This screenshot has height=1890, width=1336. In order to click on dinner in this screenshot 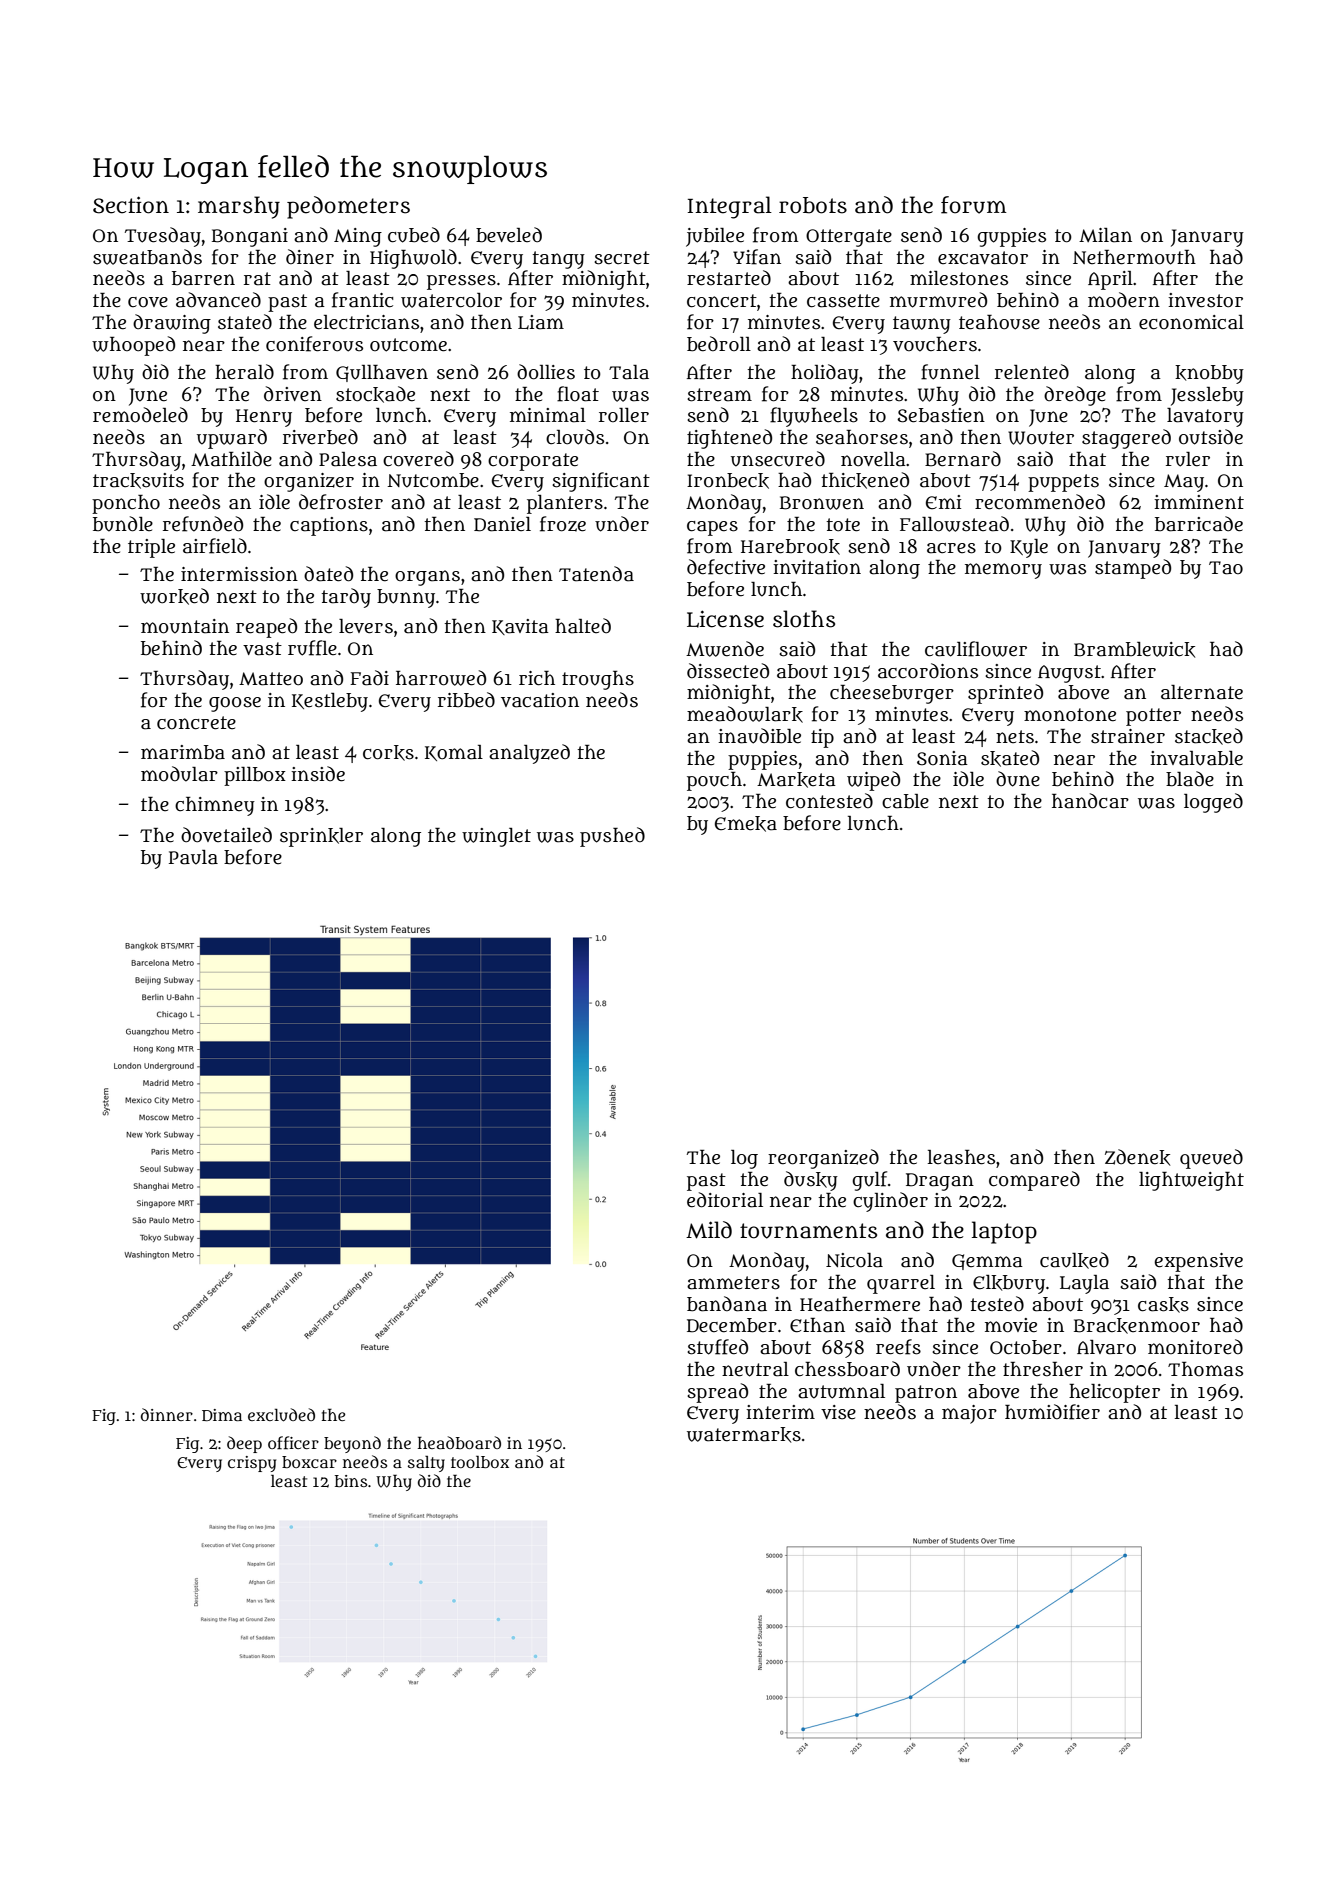, I will do `click(167, 1414)`.
